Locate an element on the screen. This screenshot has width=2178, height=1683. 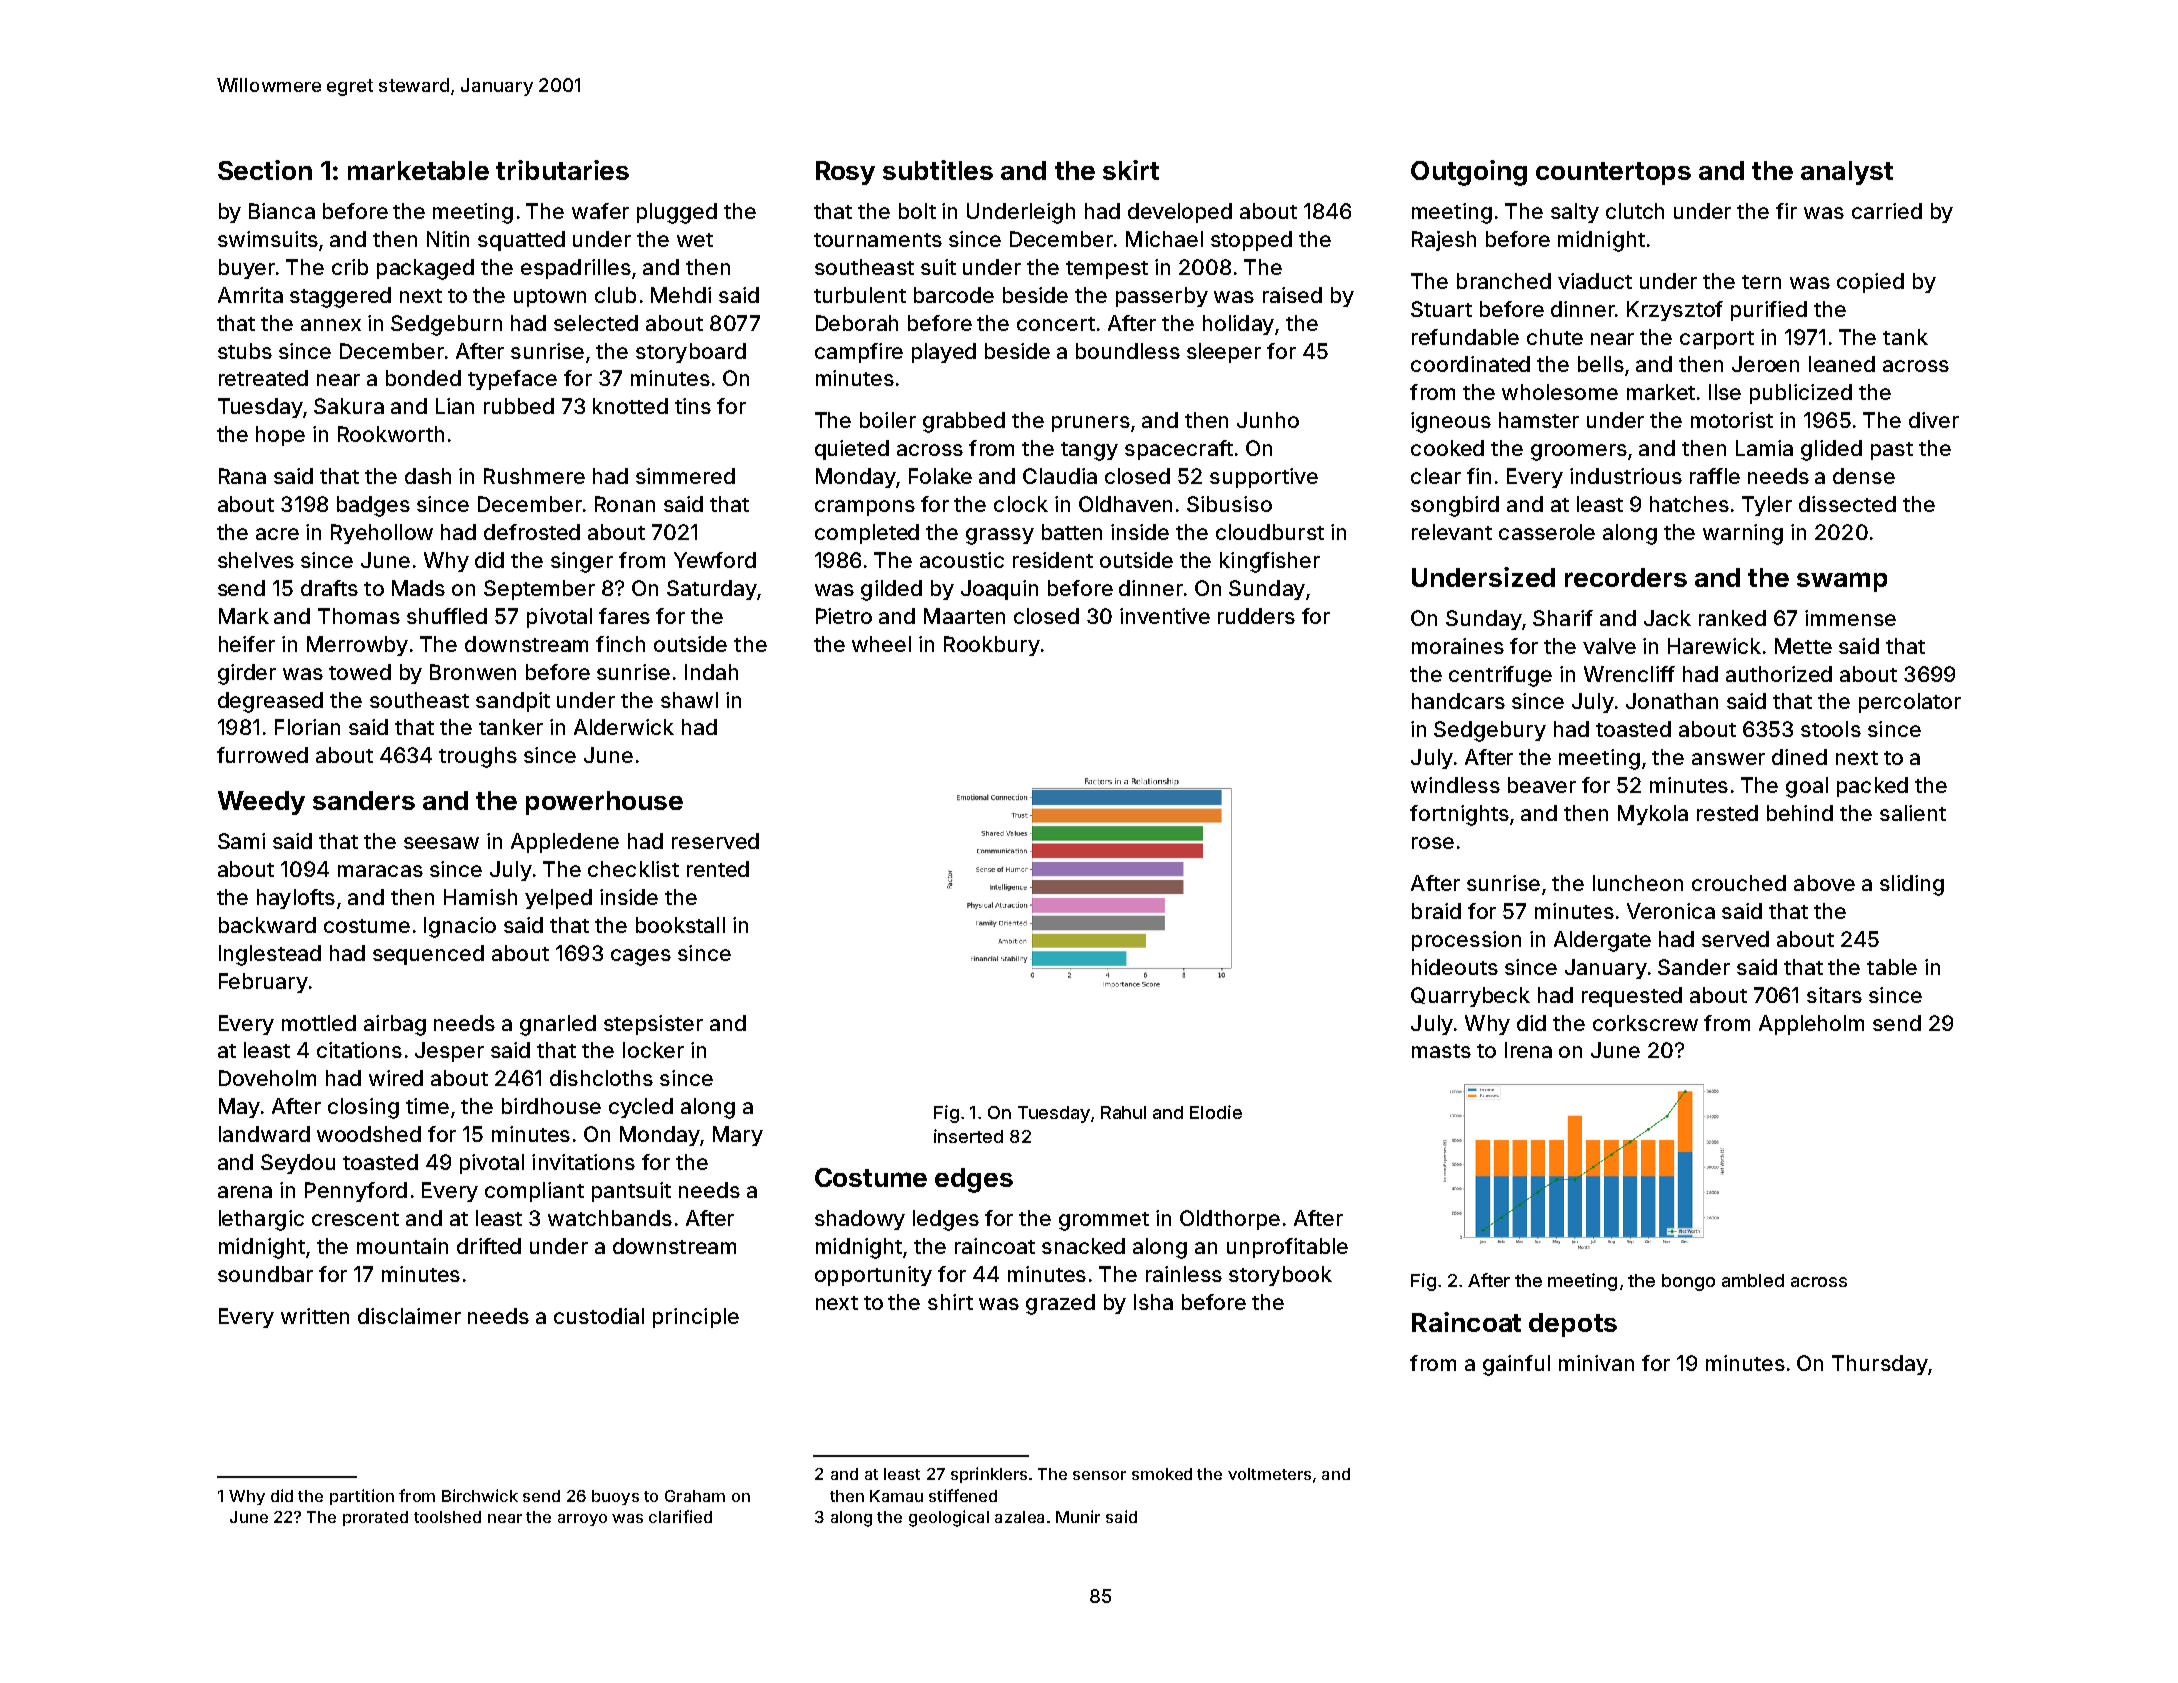
Deborah is located at coordinates (857, 323).
